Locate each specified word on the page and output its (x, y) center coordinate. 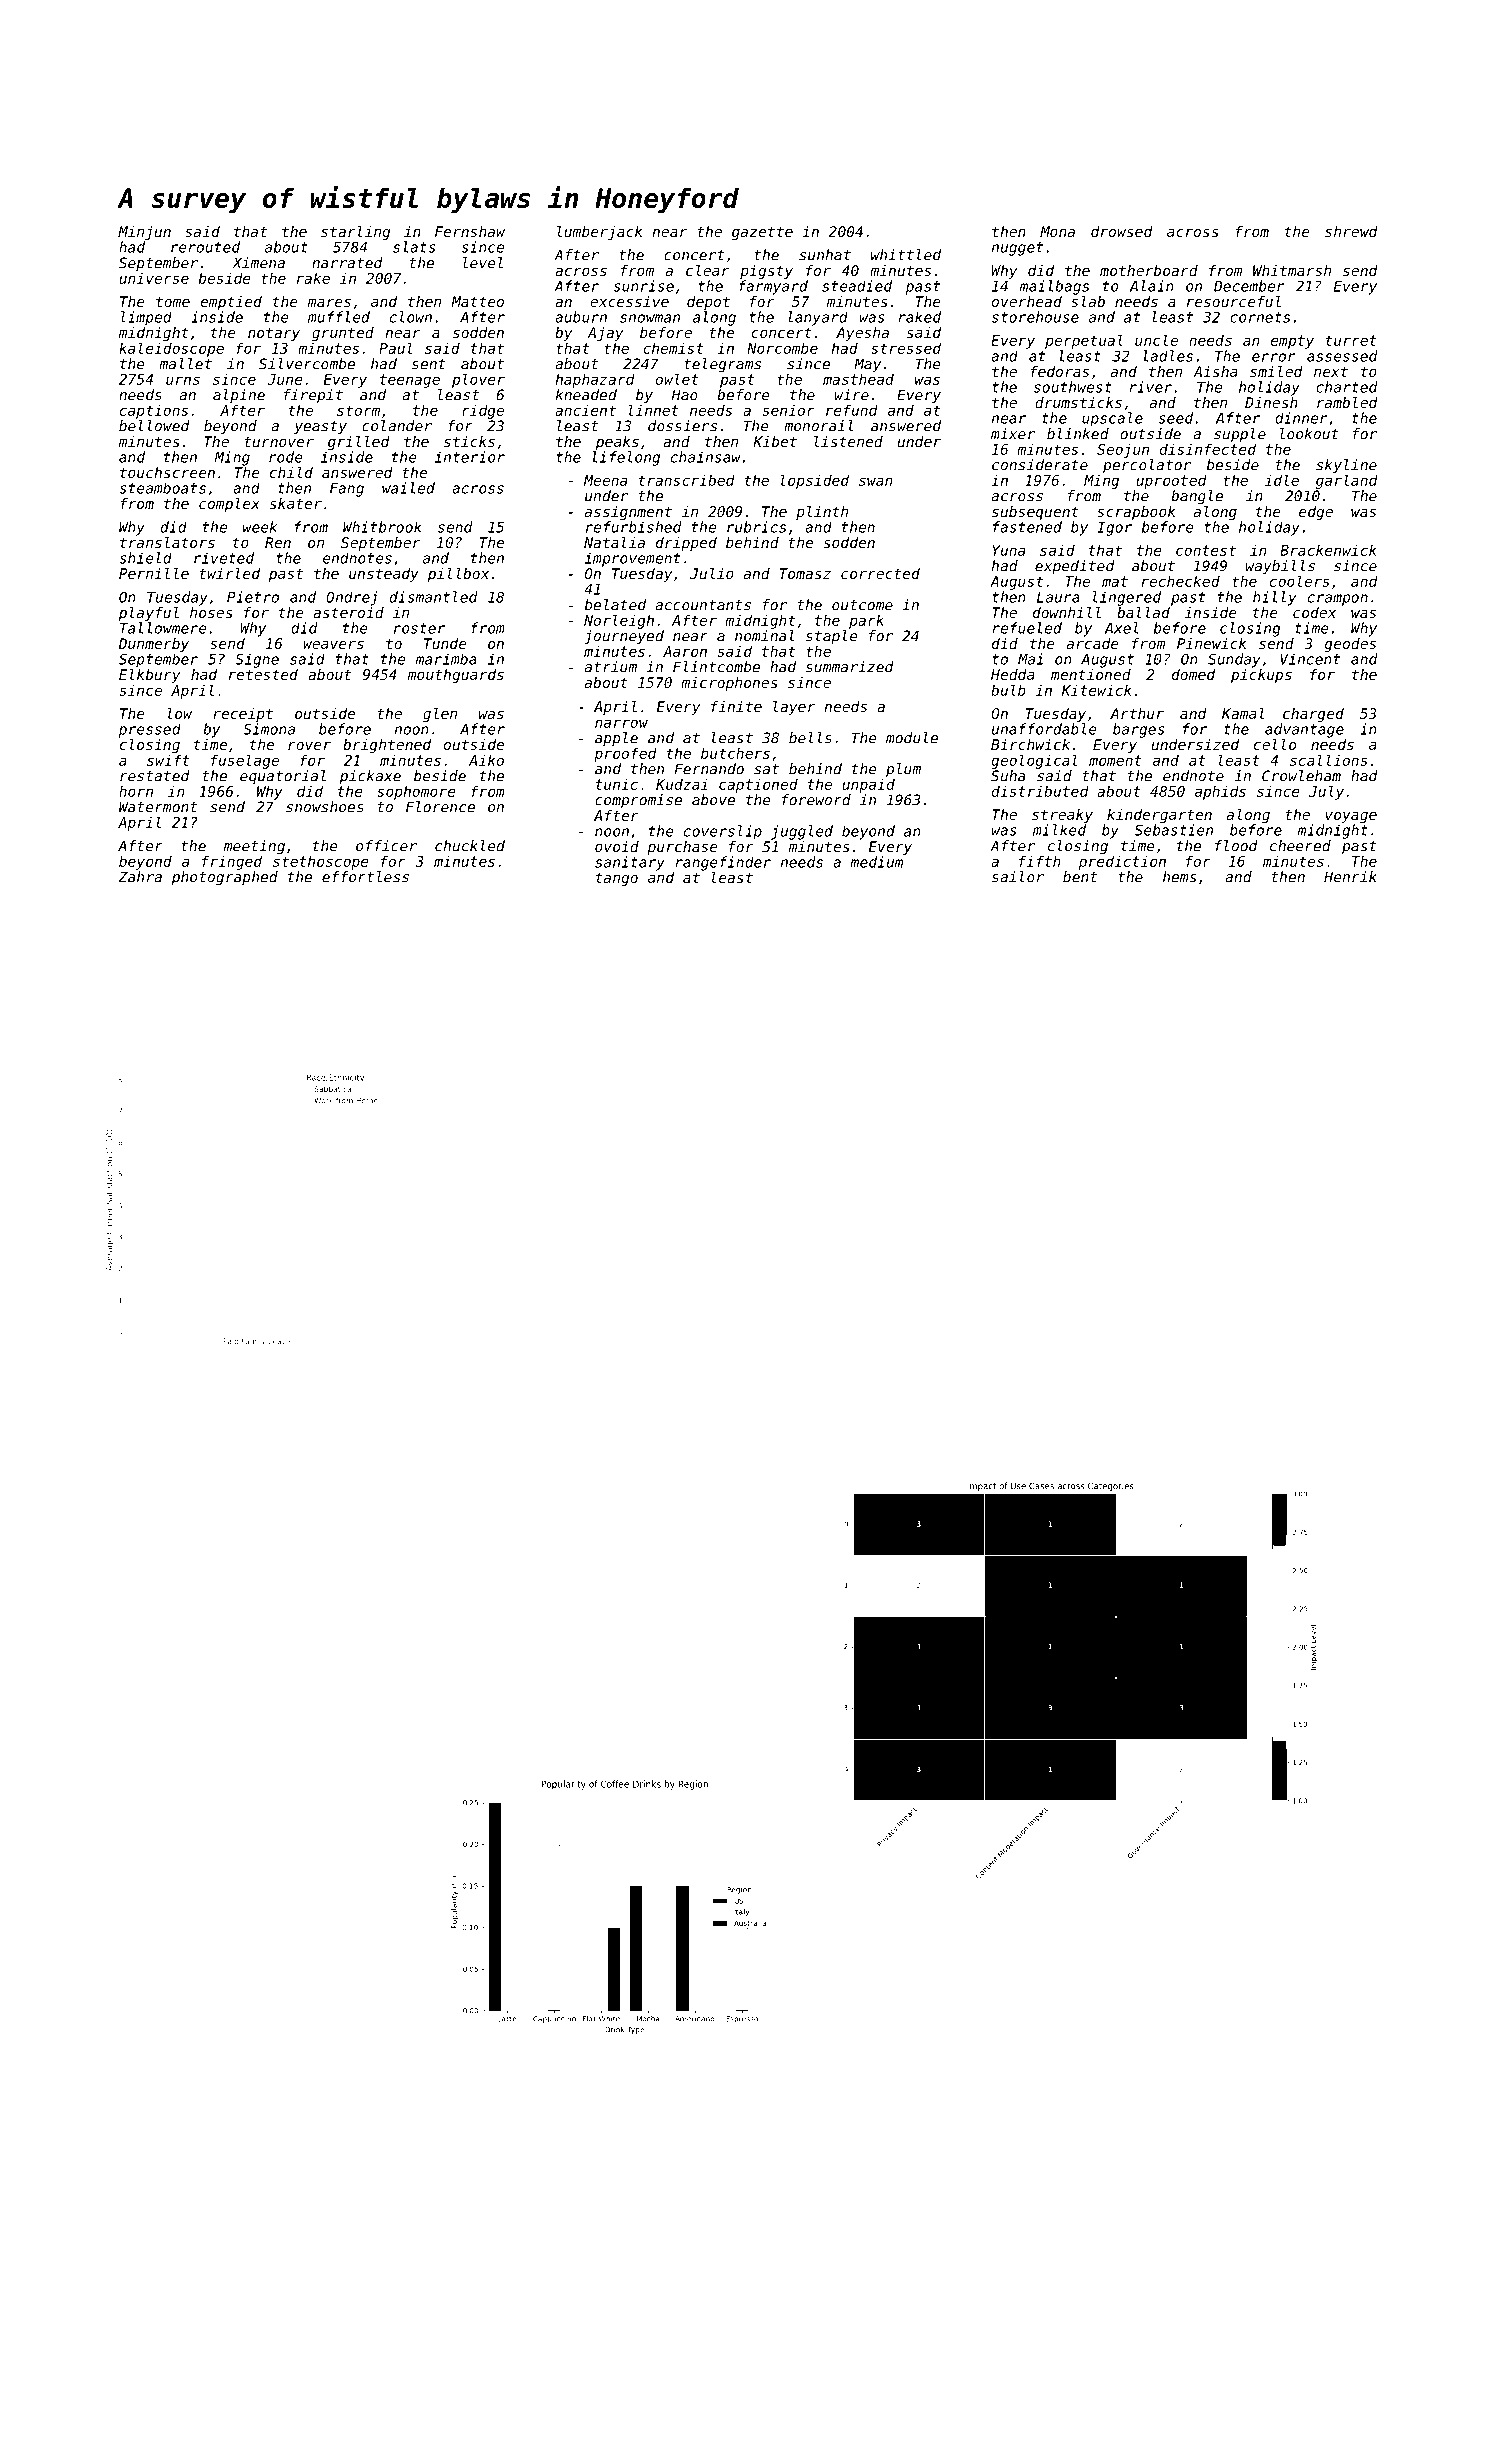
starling (355, 233)
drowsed (1121, 231)
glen (440, 715)
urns (183, 380)
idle (1282, 480)
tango (617, 879)
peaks (617, 443)
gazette (762, 233)
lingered (1127, 598)
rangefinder (723, 863)
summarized (849, 667)
